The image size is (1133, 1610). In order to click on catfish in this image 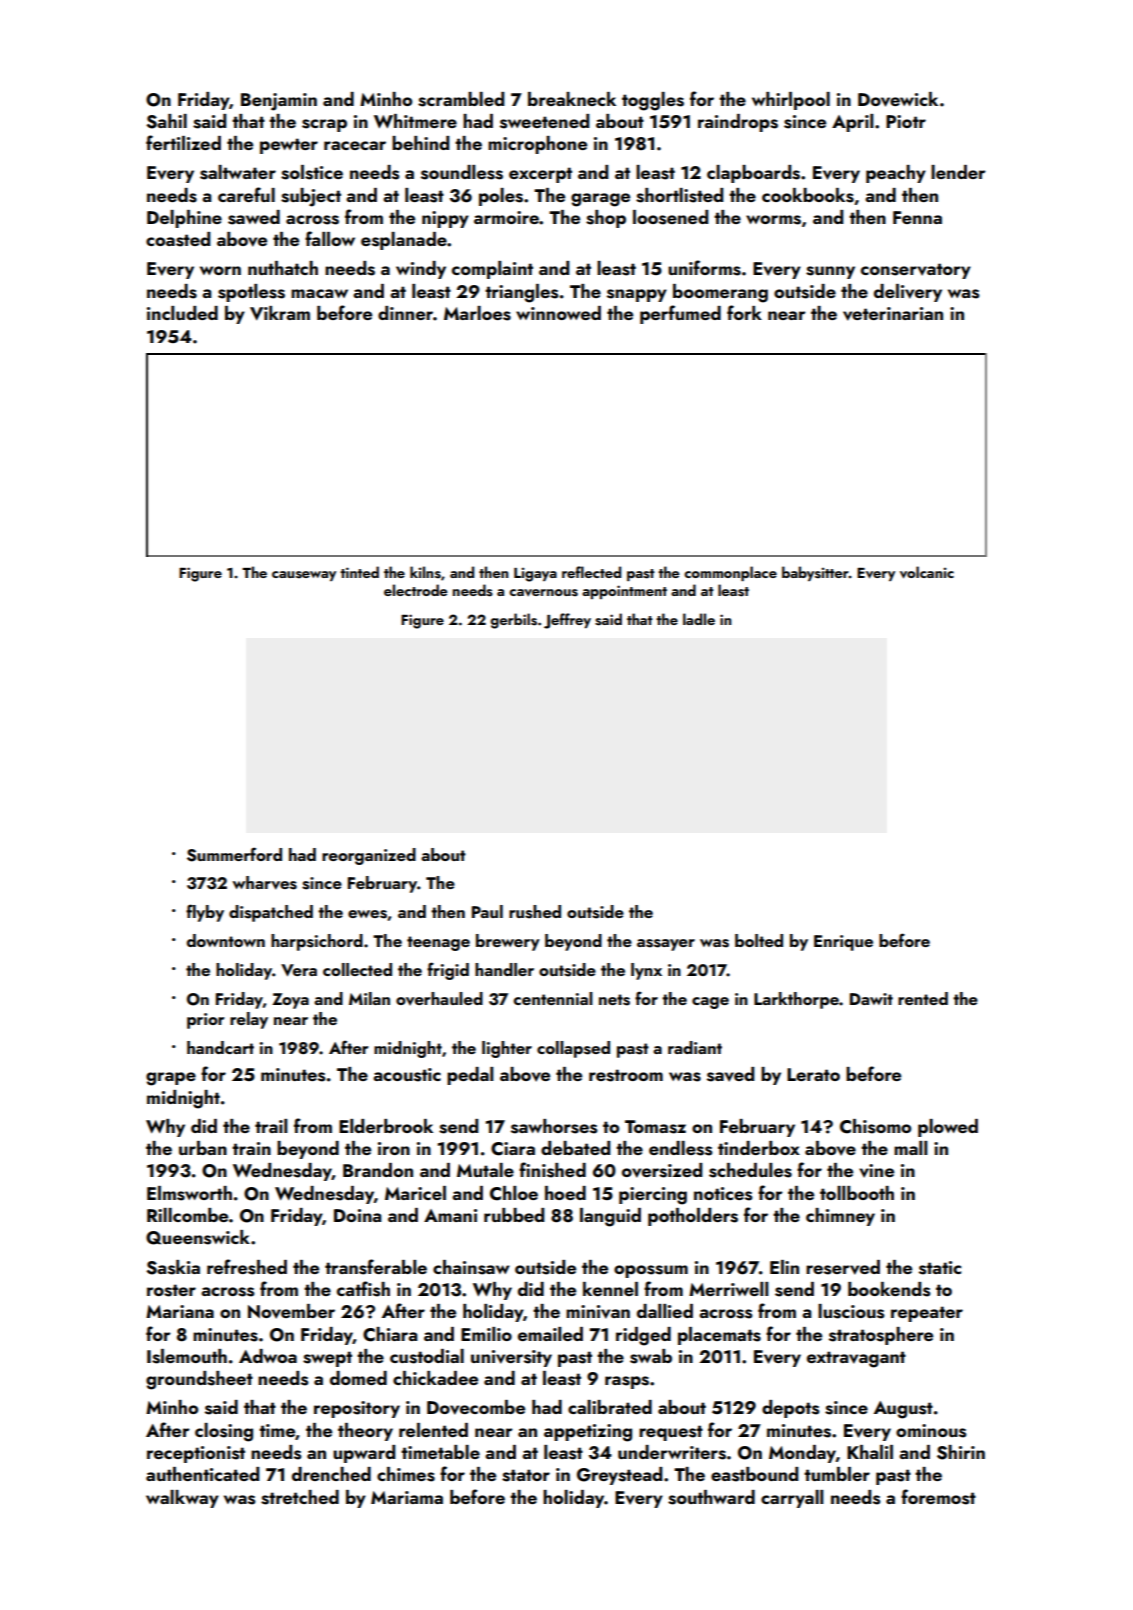, I will do `click(363, 1289)`.
